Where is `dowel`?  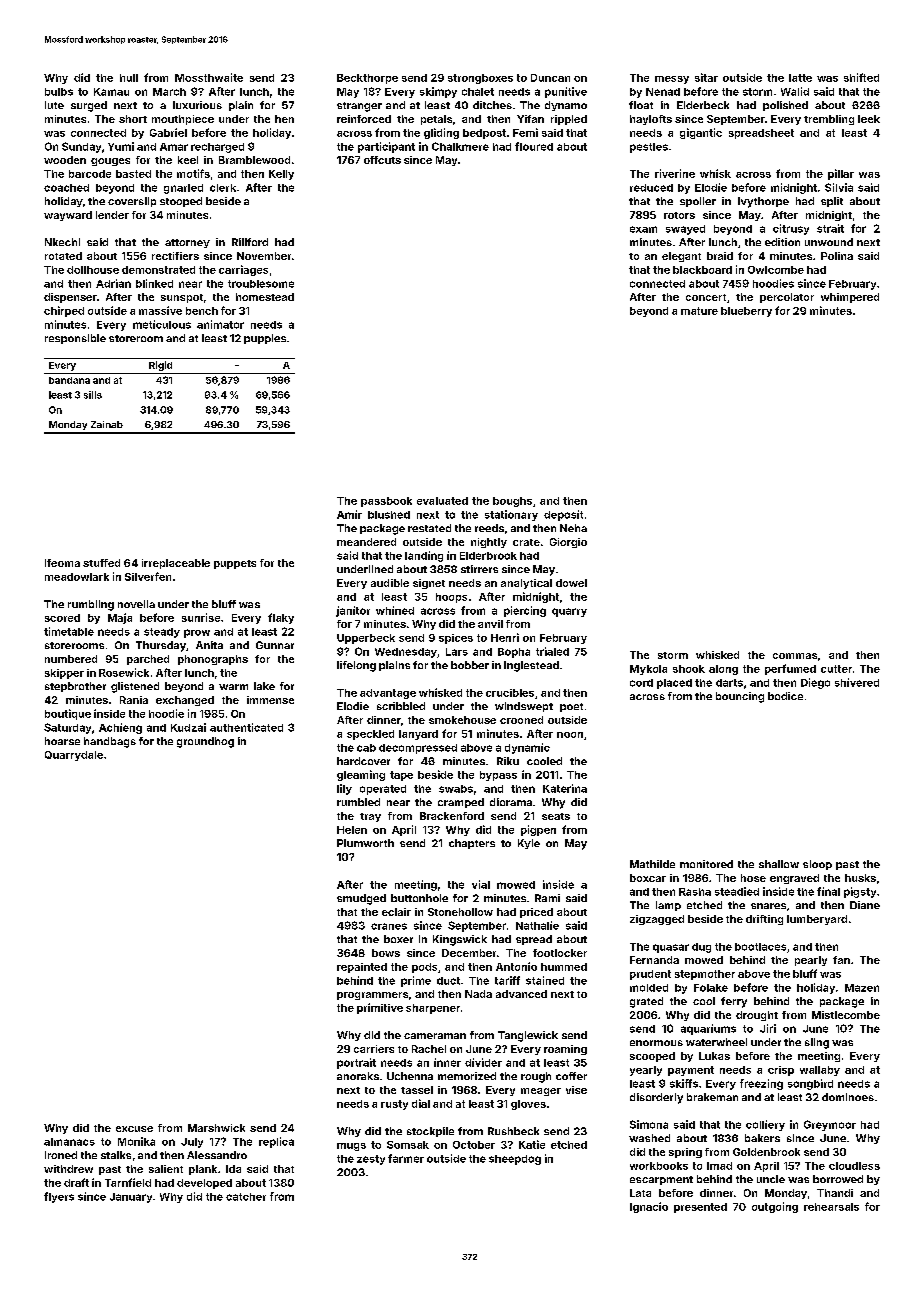 dowel is located at coordinates (571, 583).
